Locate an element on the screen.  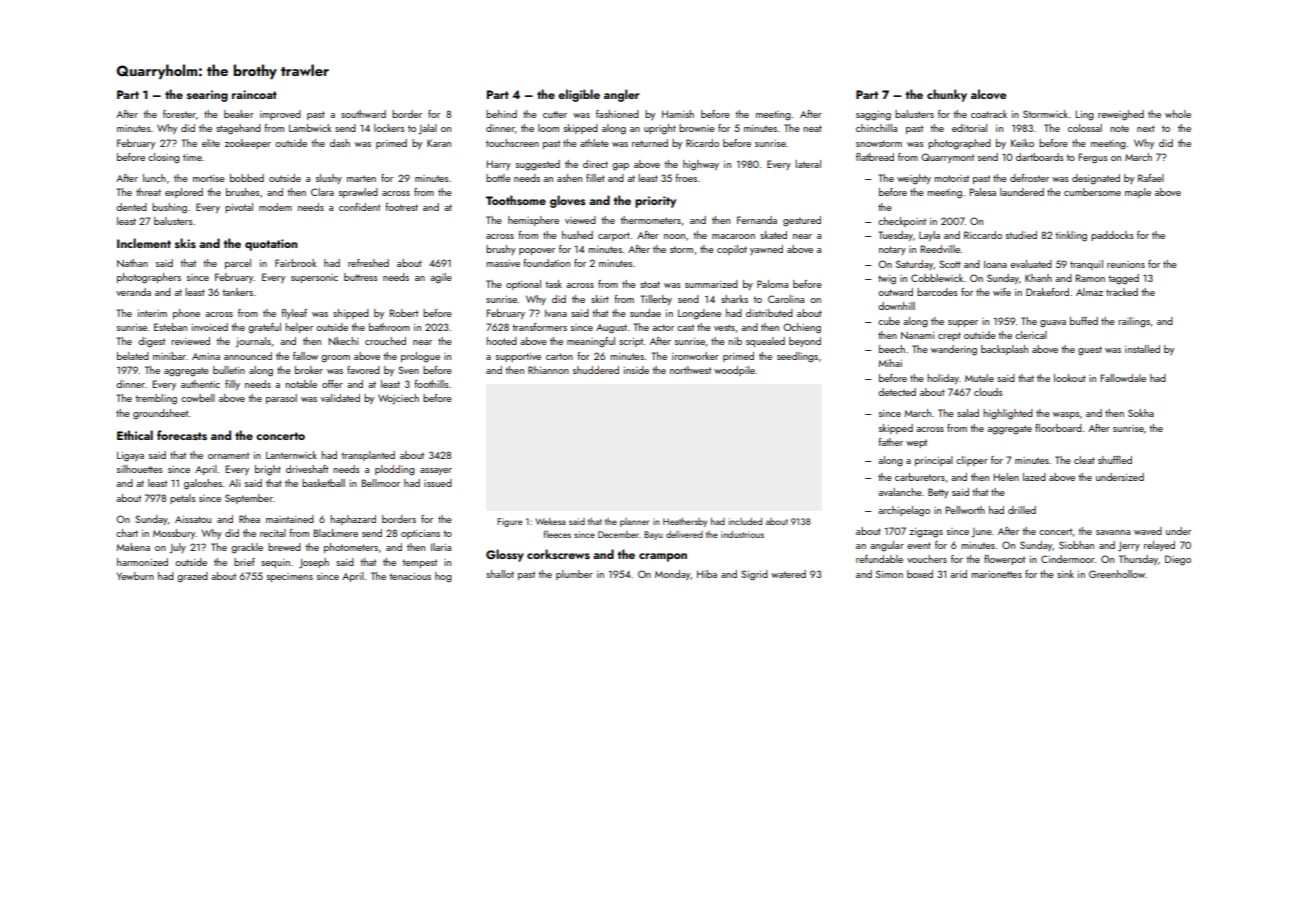
waved is located at coordinates (1148, 531).
